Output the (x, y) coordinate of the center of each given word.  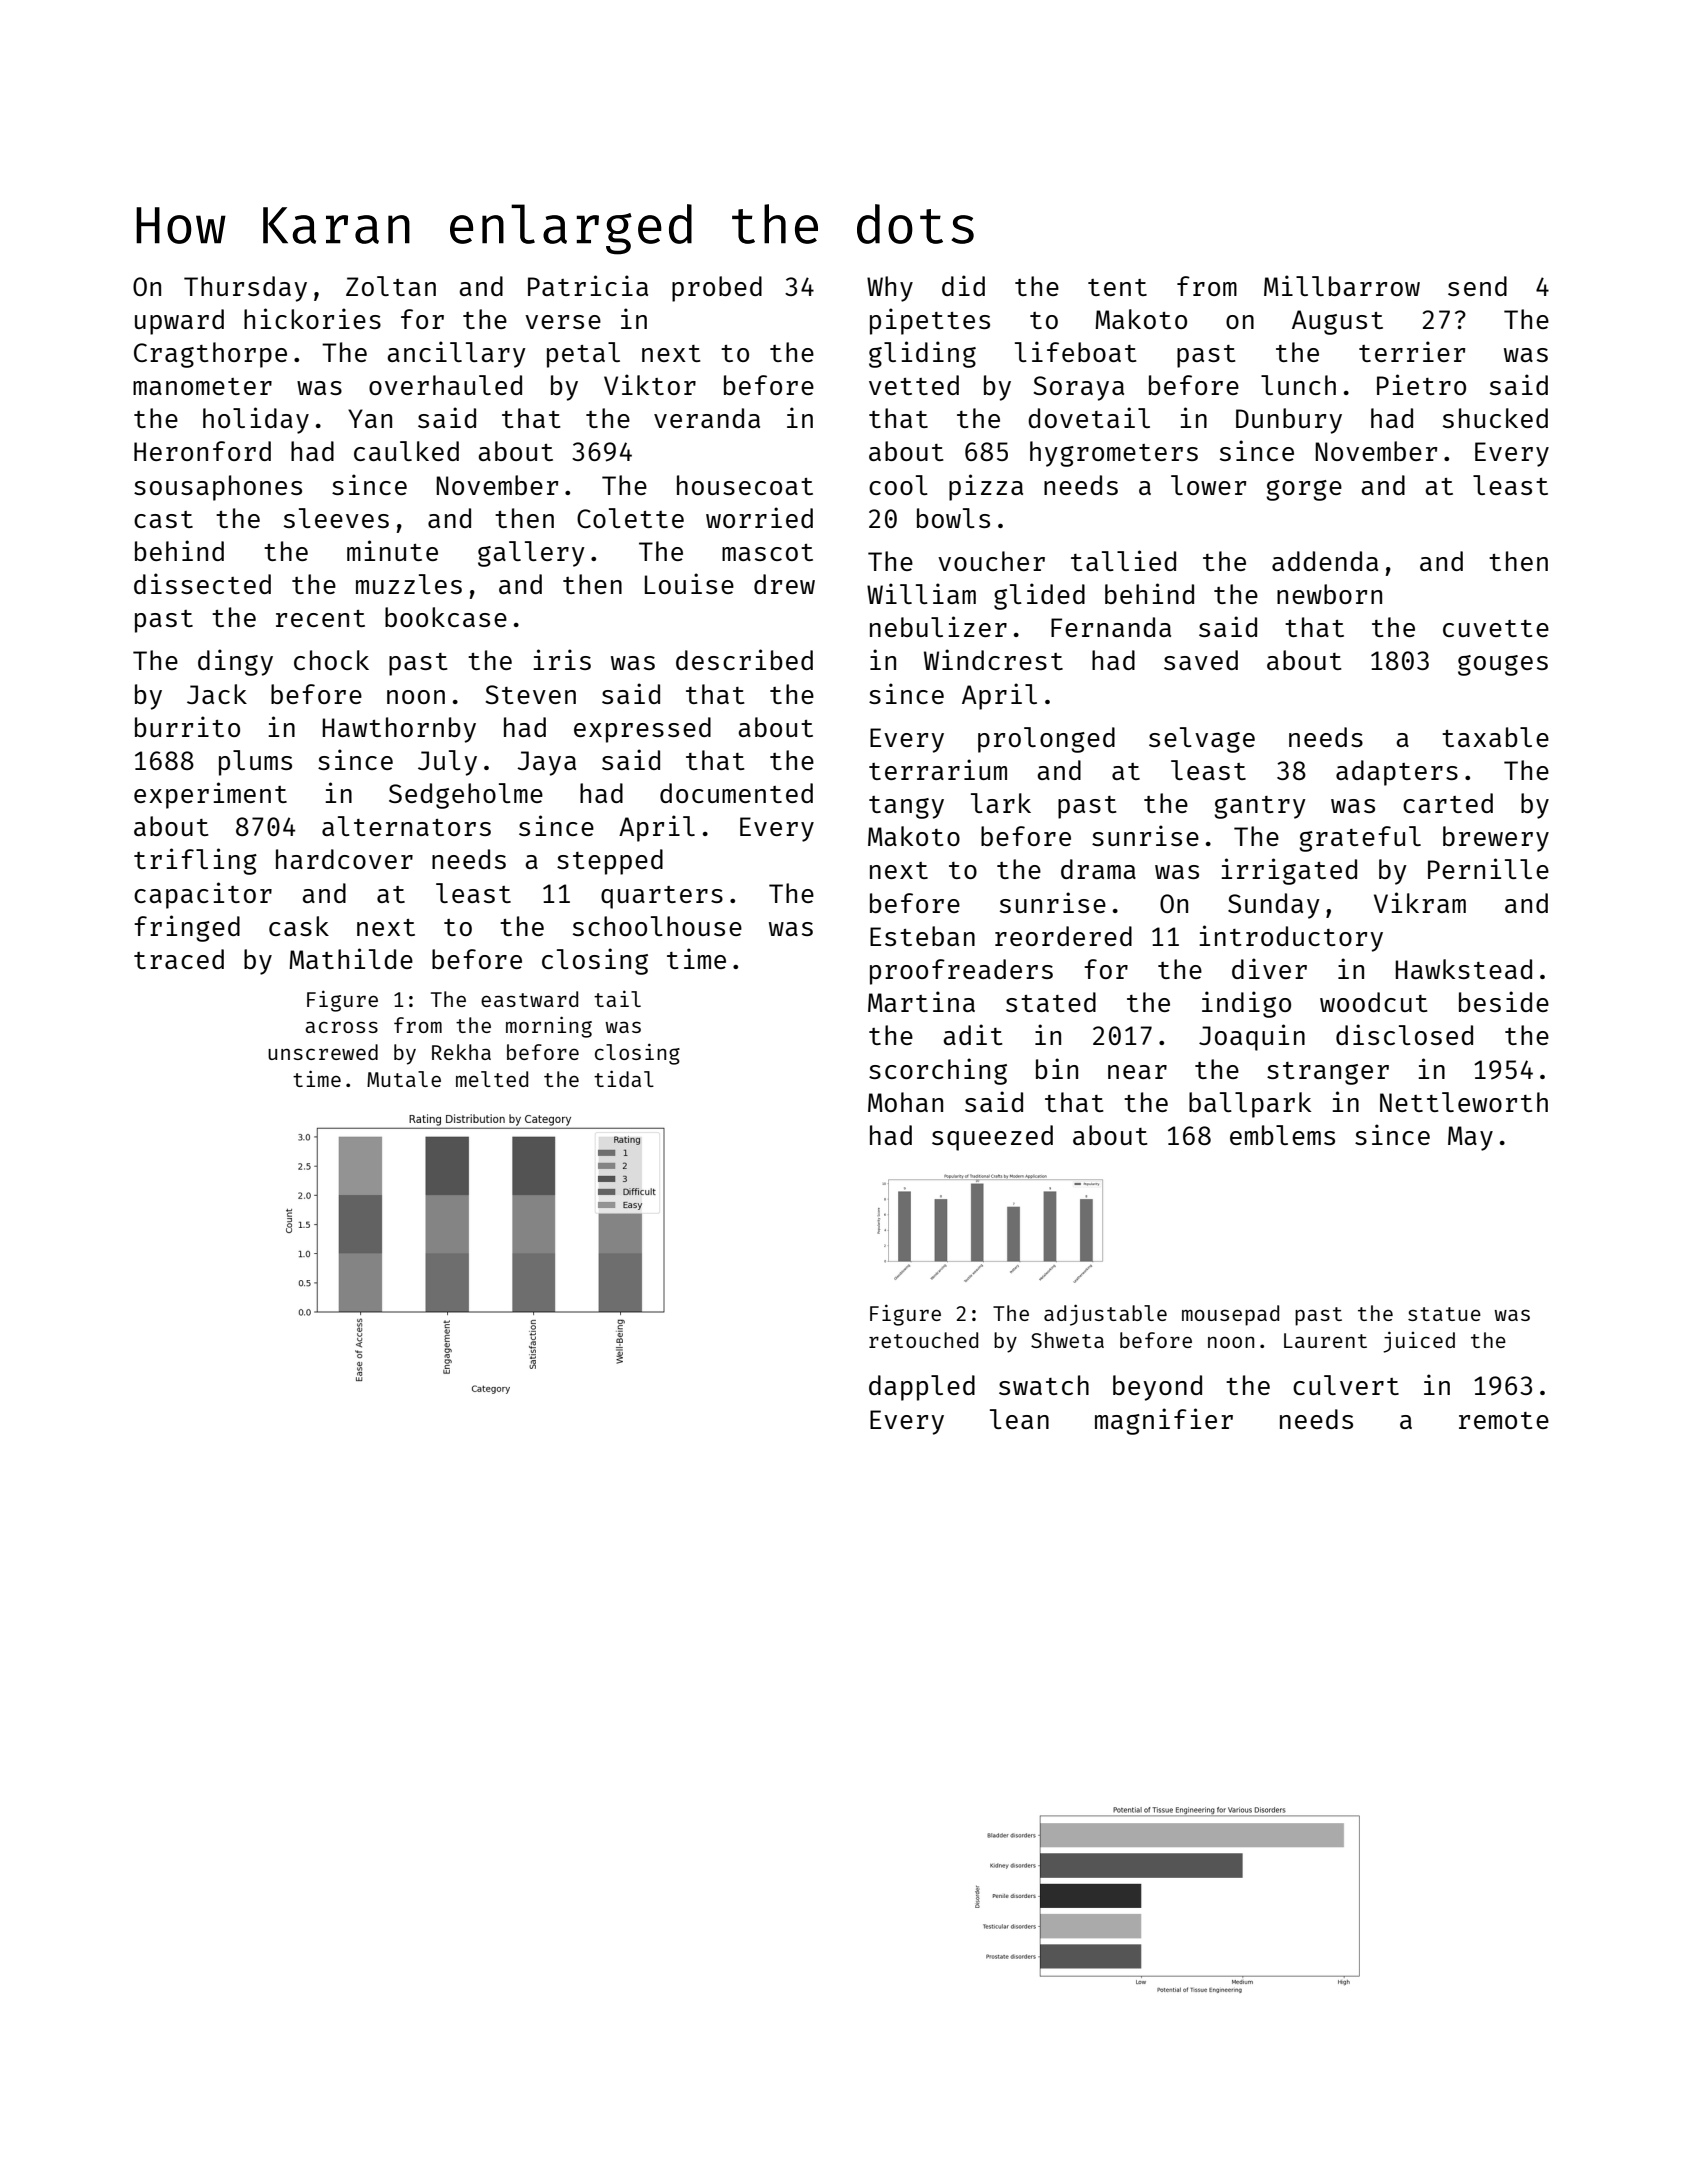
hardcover (344, 859)
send (1477, 286)
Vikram (1420, 902)
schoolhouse (657, 926)
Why (890, 289)
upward (179, 322)
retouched (923, 1340)
